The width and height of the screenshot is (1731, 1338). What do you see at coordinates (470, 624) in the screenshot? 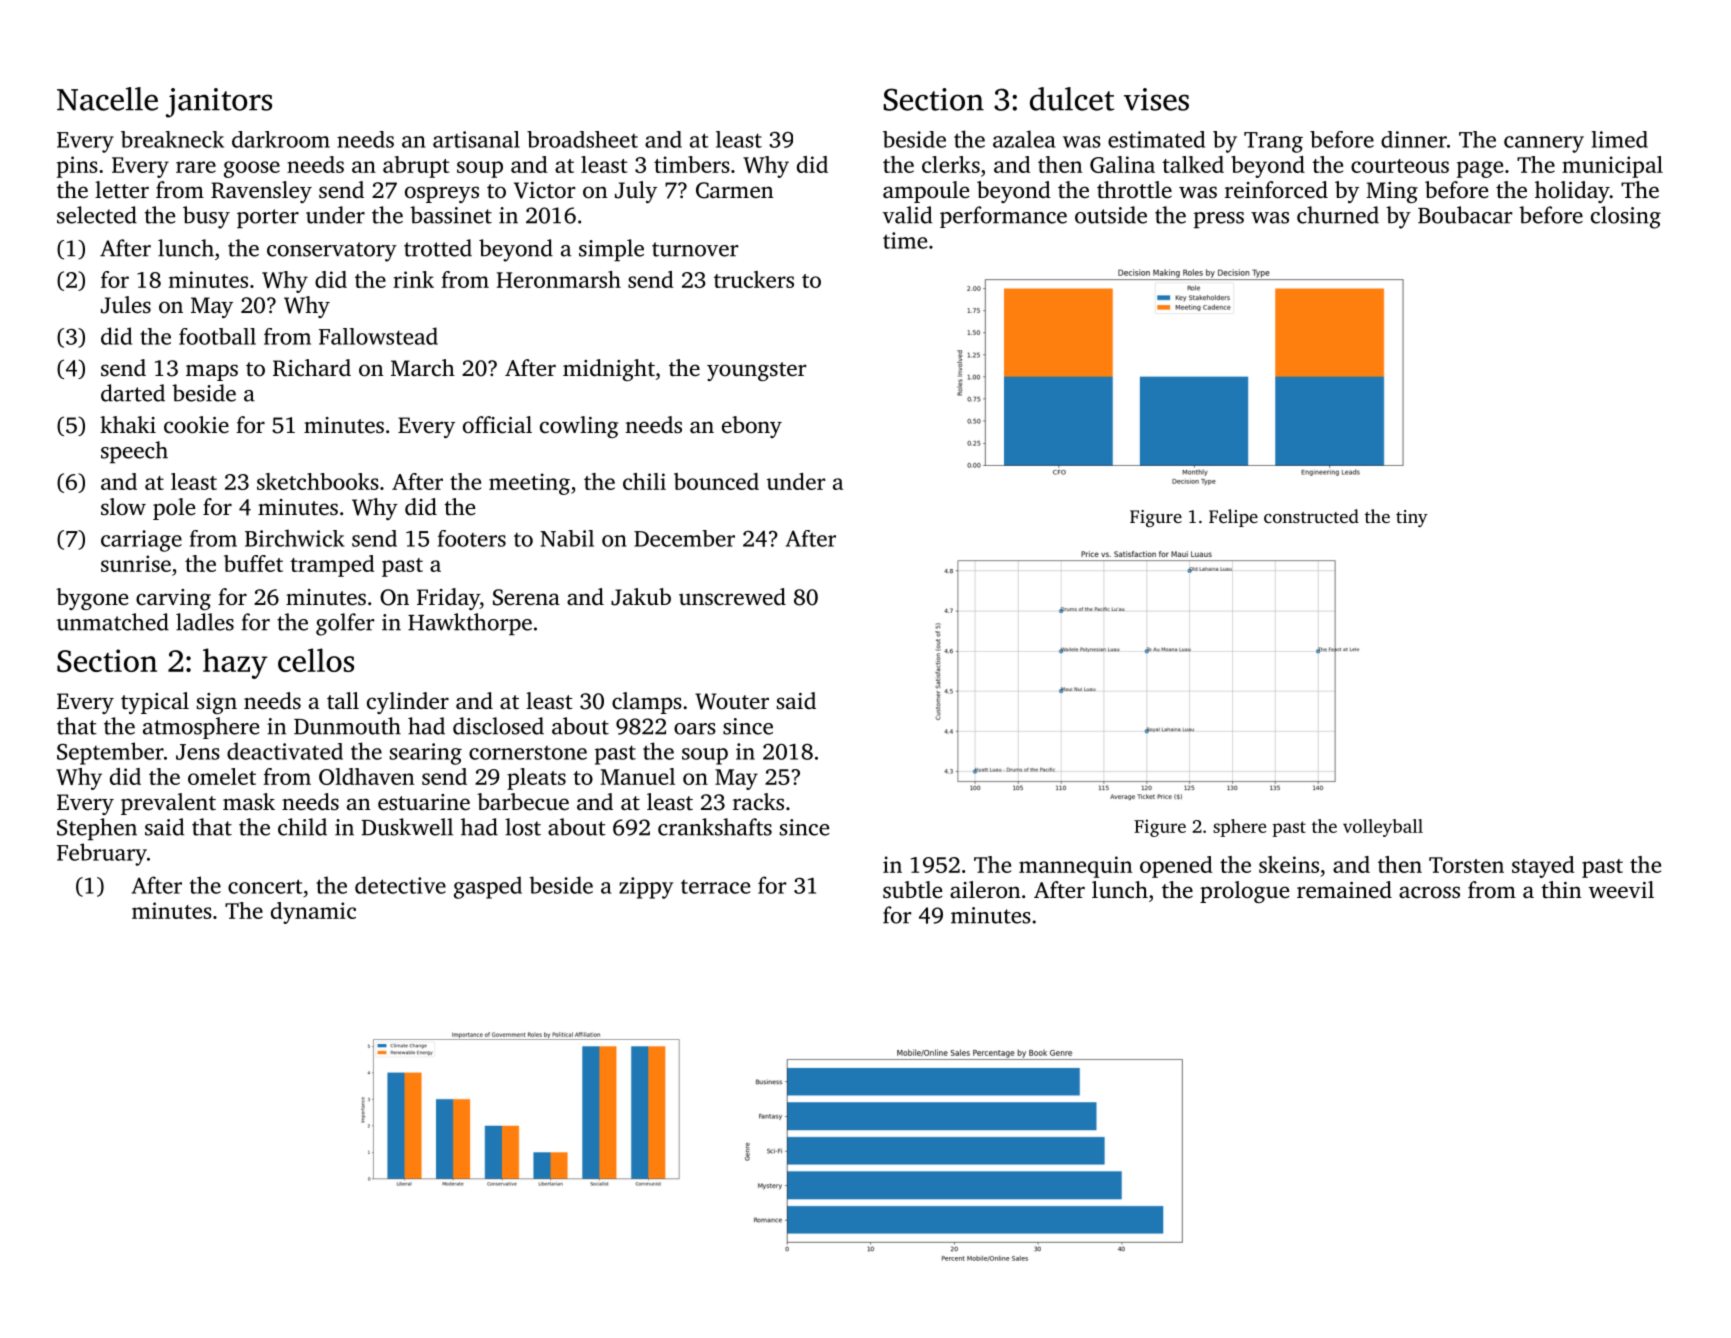
I see `Hawkthorpe` at bounding box center [470, 624].
